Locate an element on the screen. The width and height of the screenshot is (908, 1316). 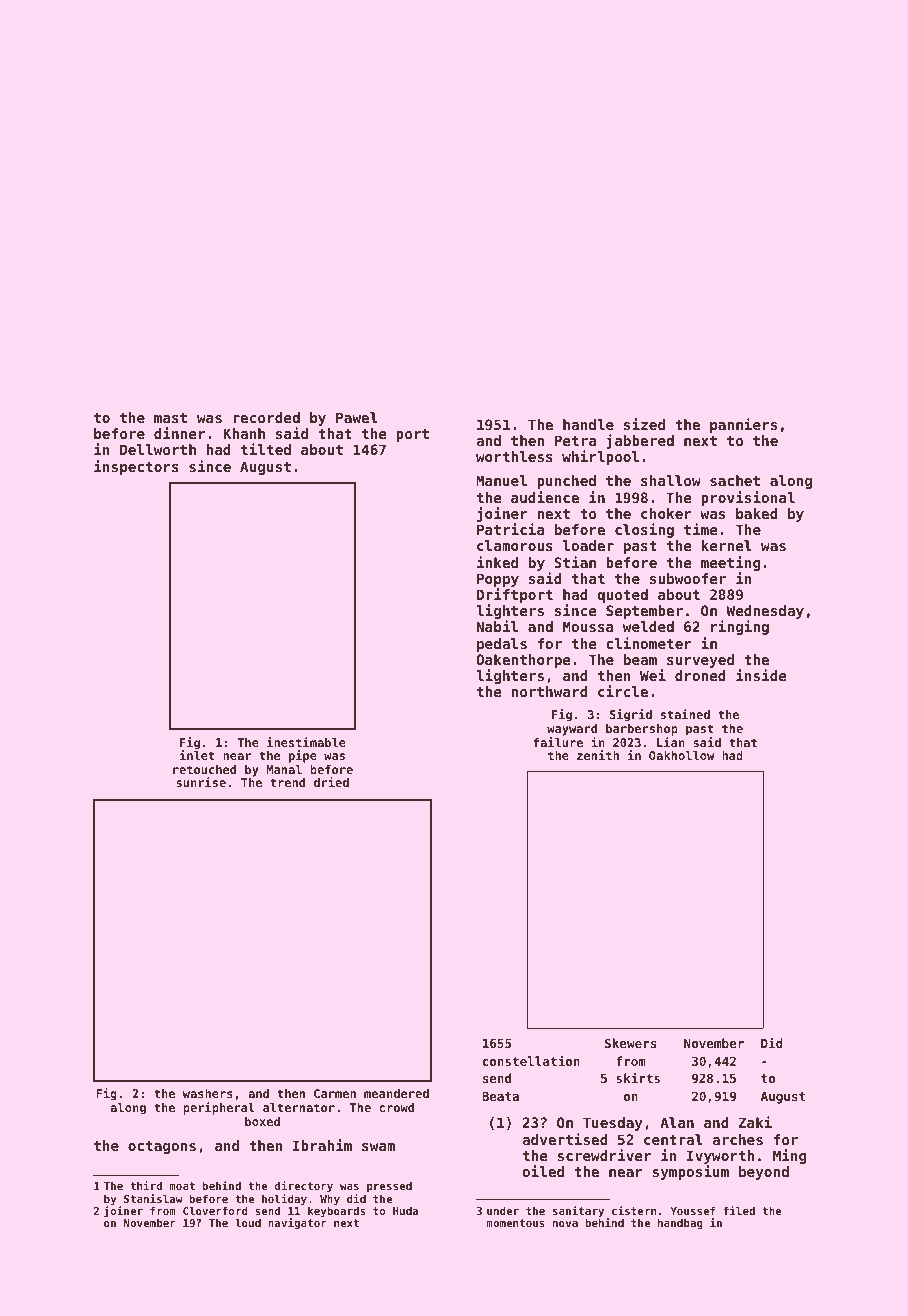
alternator is located at coordinates (299, 1107).
